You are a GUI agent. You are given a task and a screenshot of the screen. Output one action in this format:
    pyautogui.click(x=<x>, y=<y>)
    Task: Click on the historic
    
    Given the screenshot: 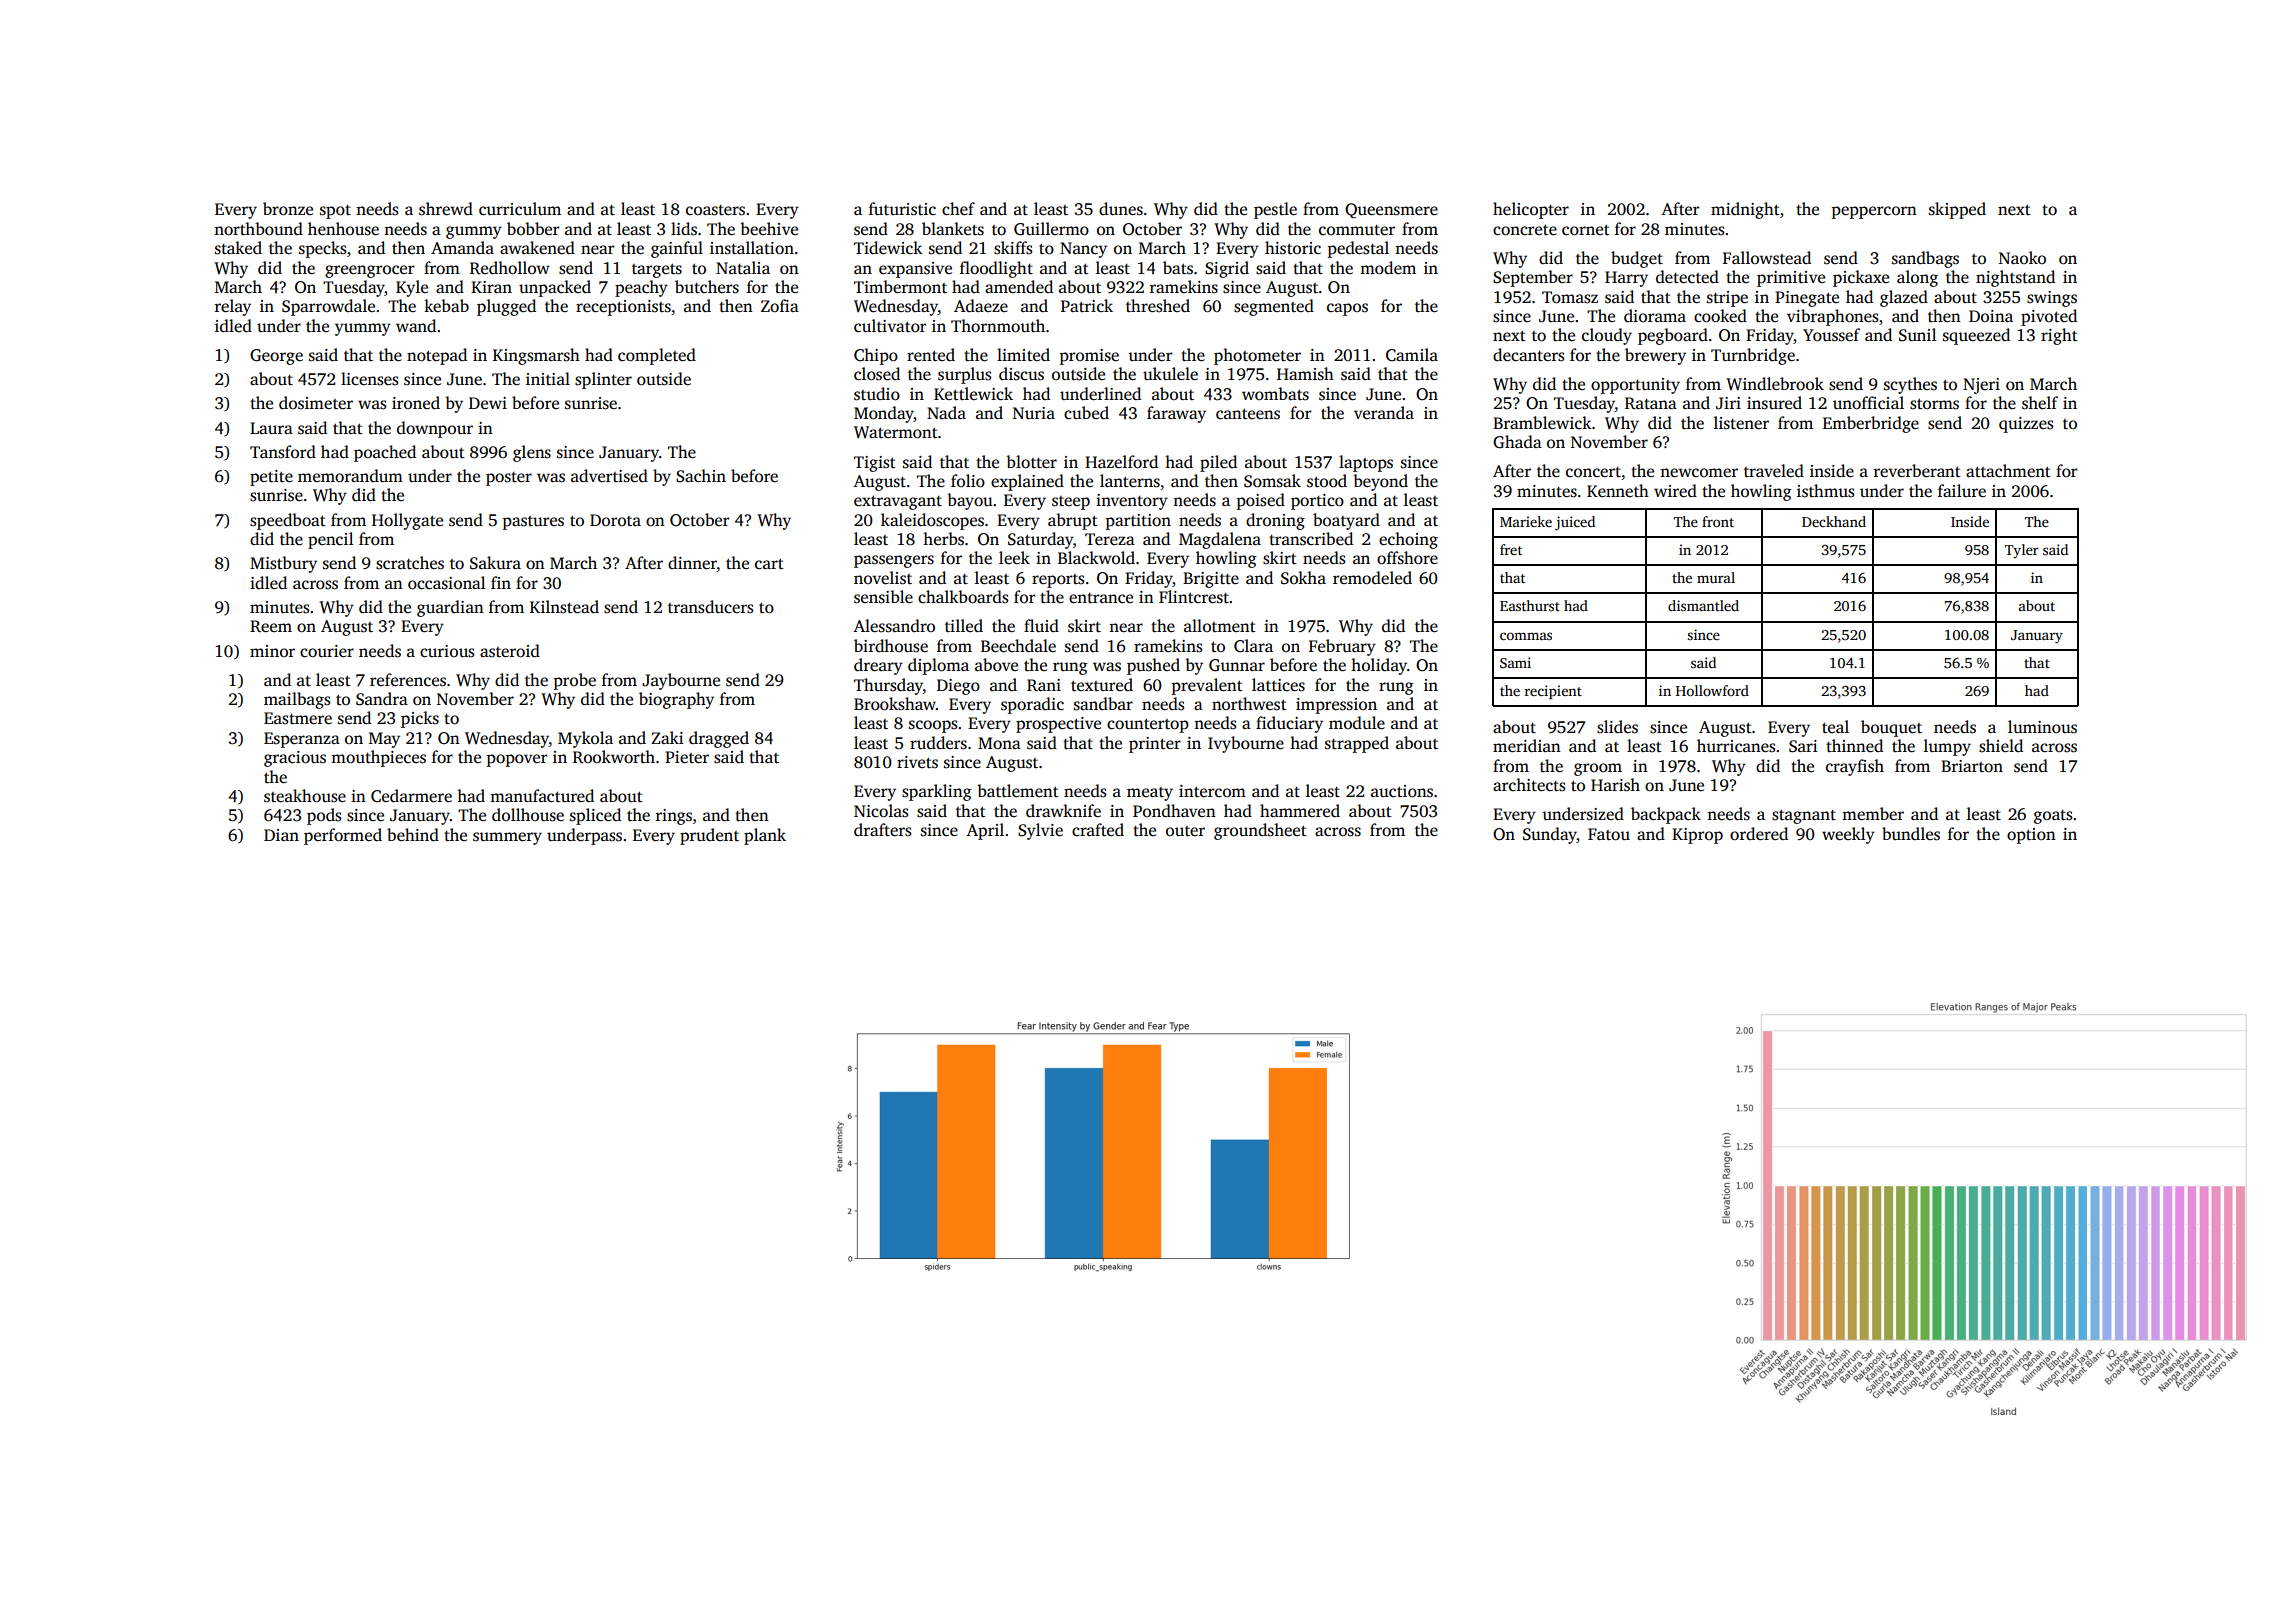 What is the action you would take?
    pyautogui.click(x=1293, y=248)
